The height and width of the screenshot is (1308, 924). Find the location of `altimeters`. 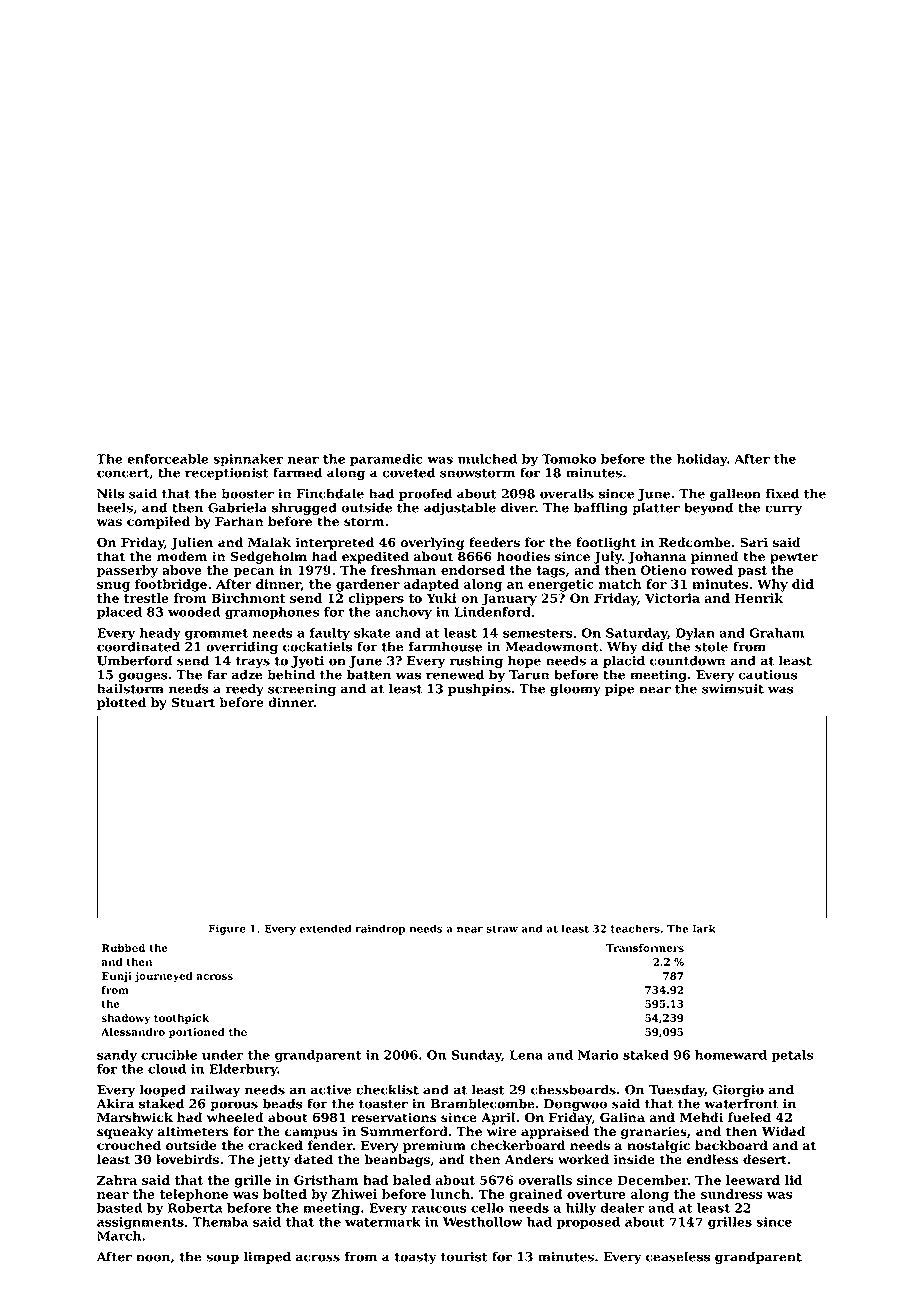

altimeters is located at coordinates (193, 1131).
